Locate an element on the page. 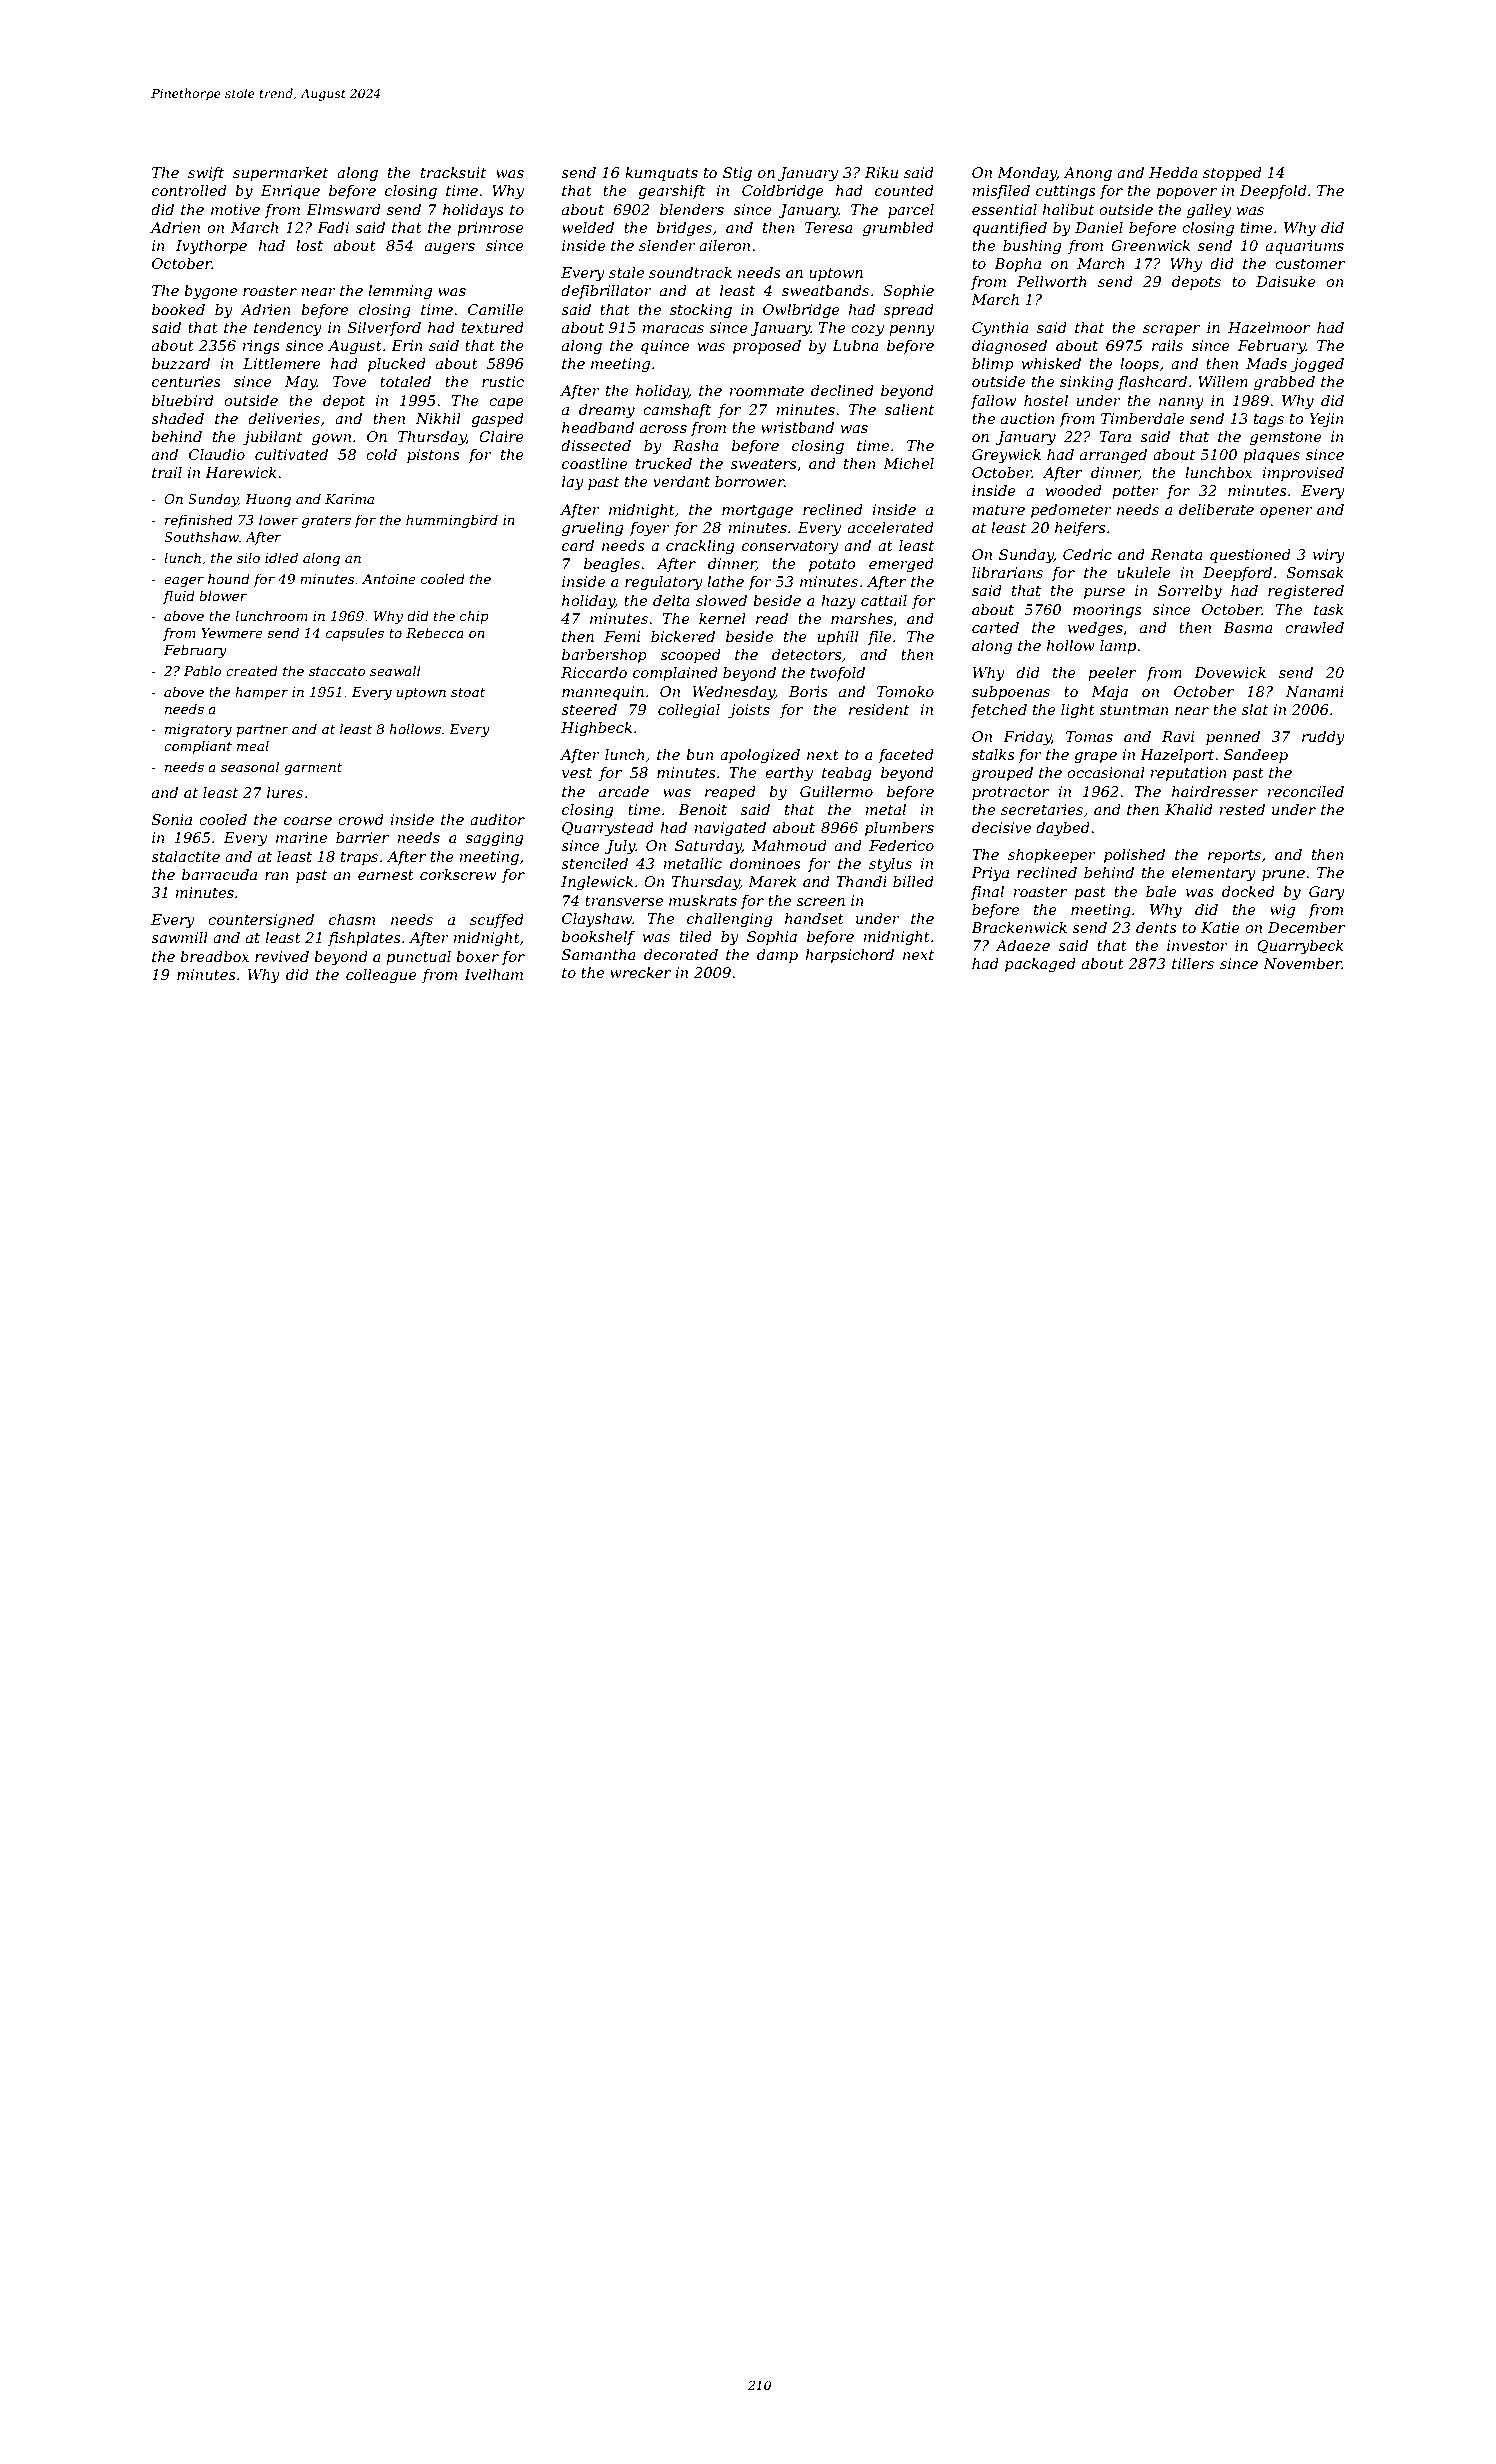 The height and width of the image is (2464, 1496). opener is located at coordinates (1286, 512).
